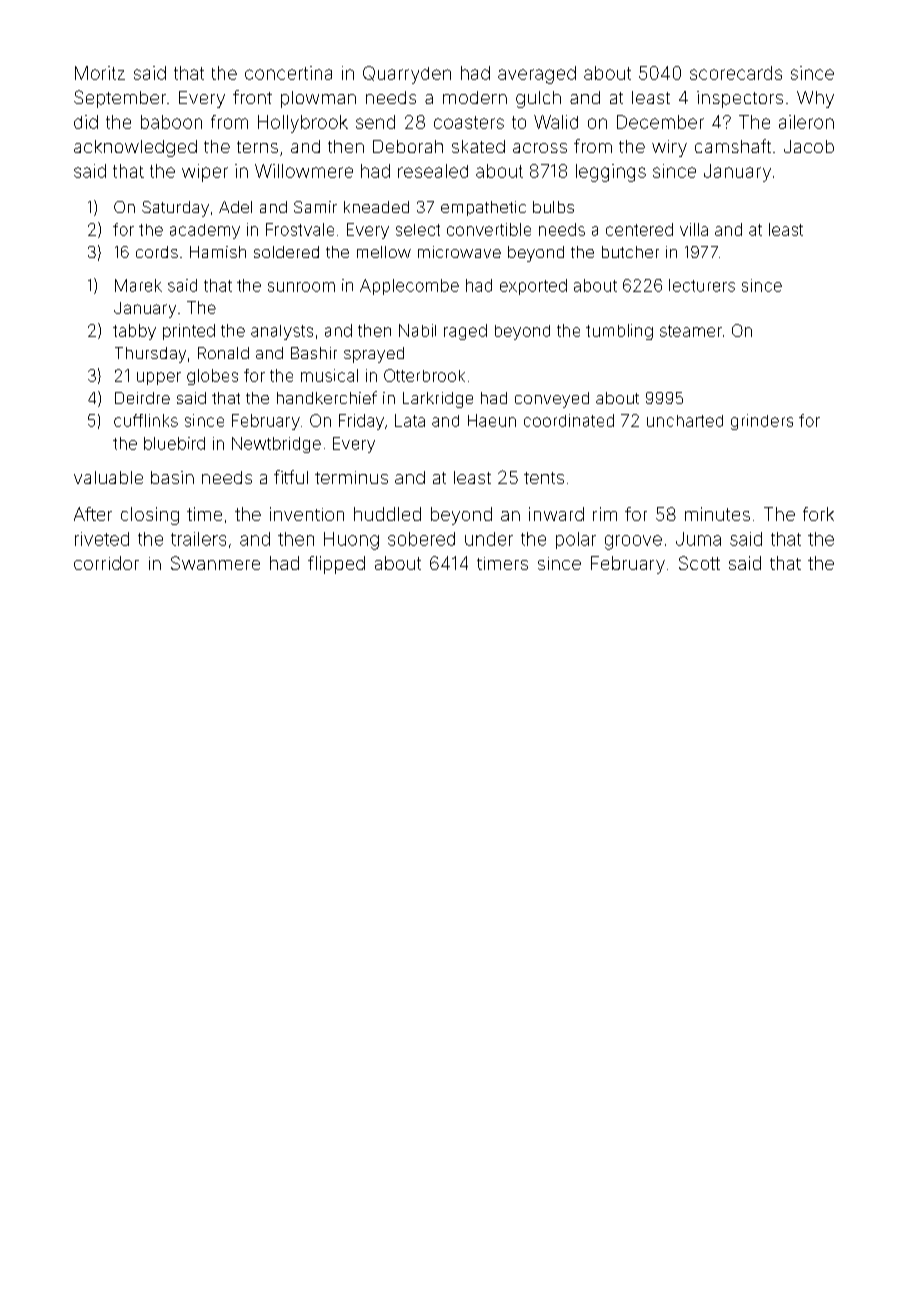 The width and height of the document is (908, 1316). Describe the element at coordinates (569, 420) in the document. I see `coordinated` at that location.
